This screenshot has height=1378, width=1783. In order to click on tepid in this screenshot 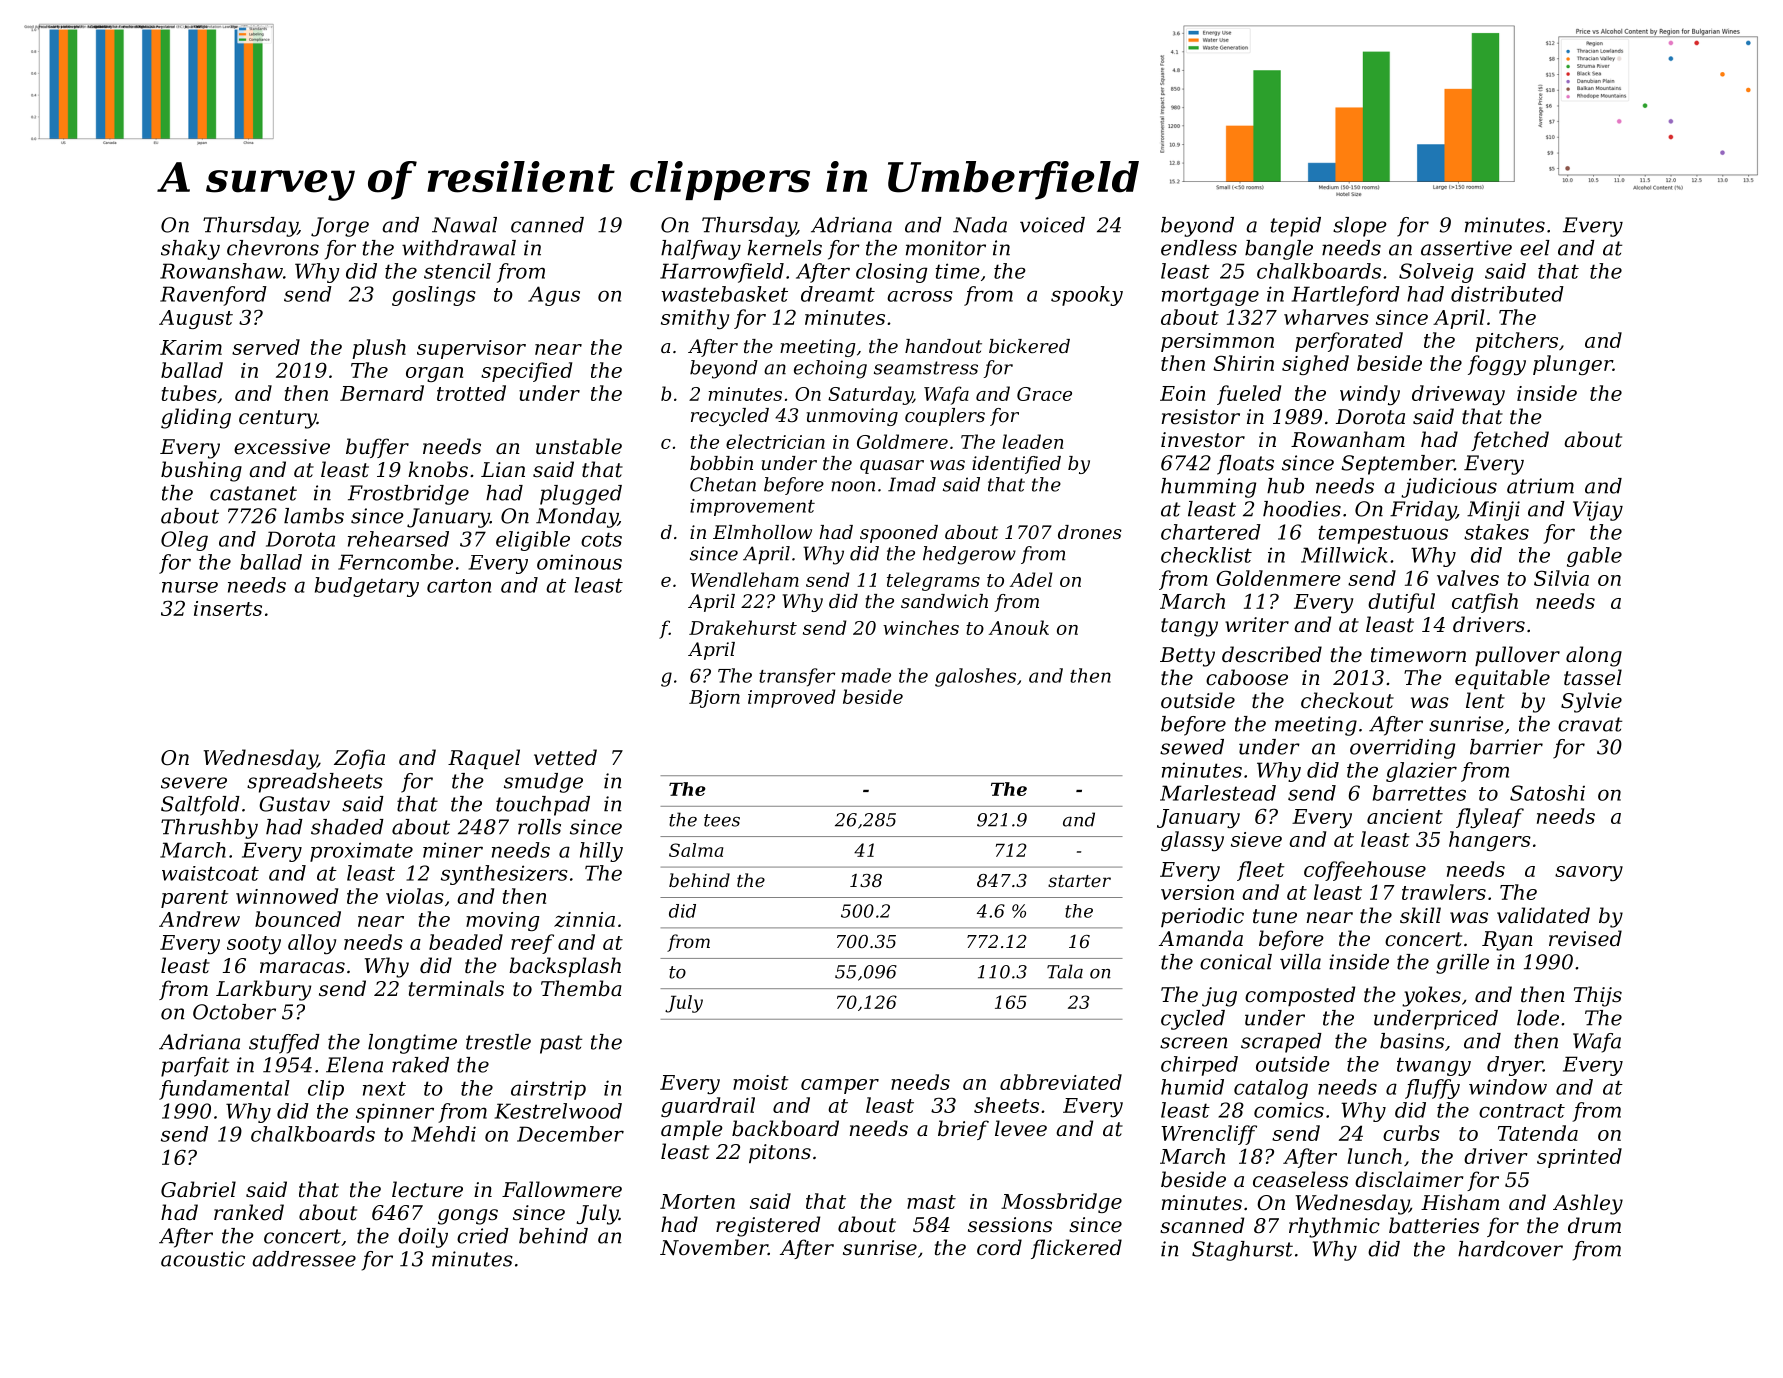, I will do `click(1295, 227)`.
